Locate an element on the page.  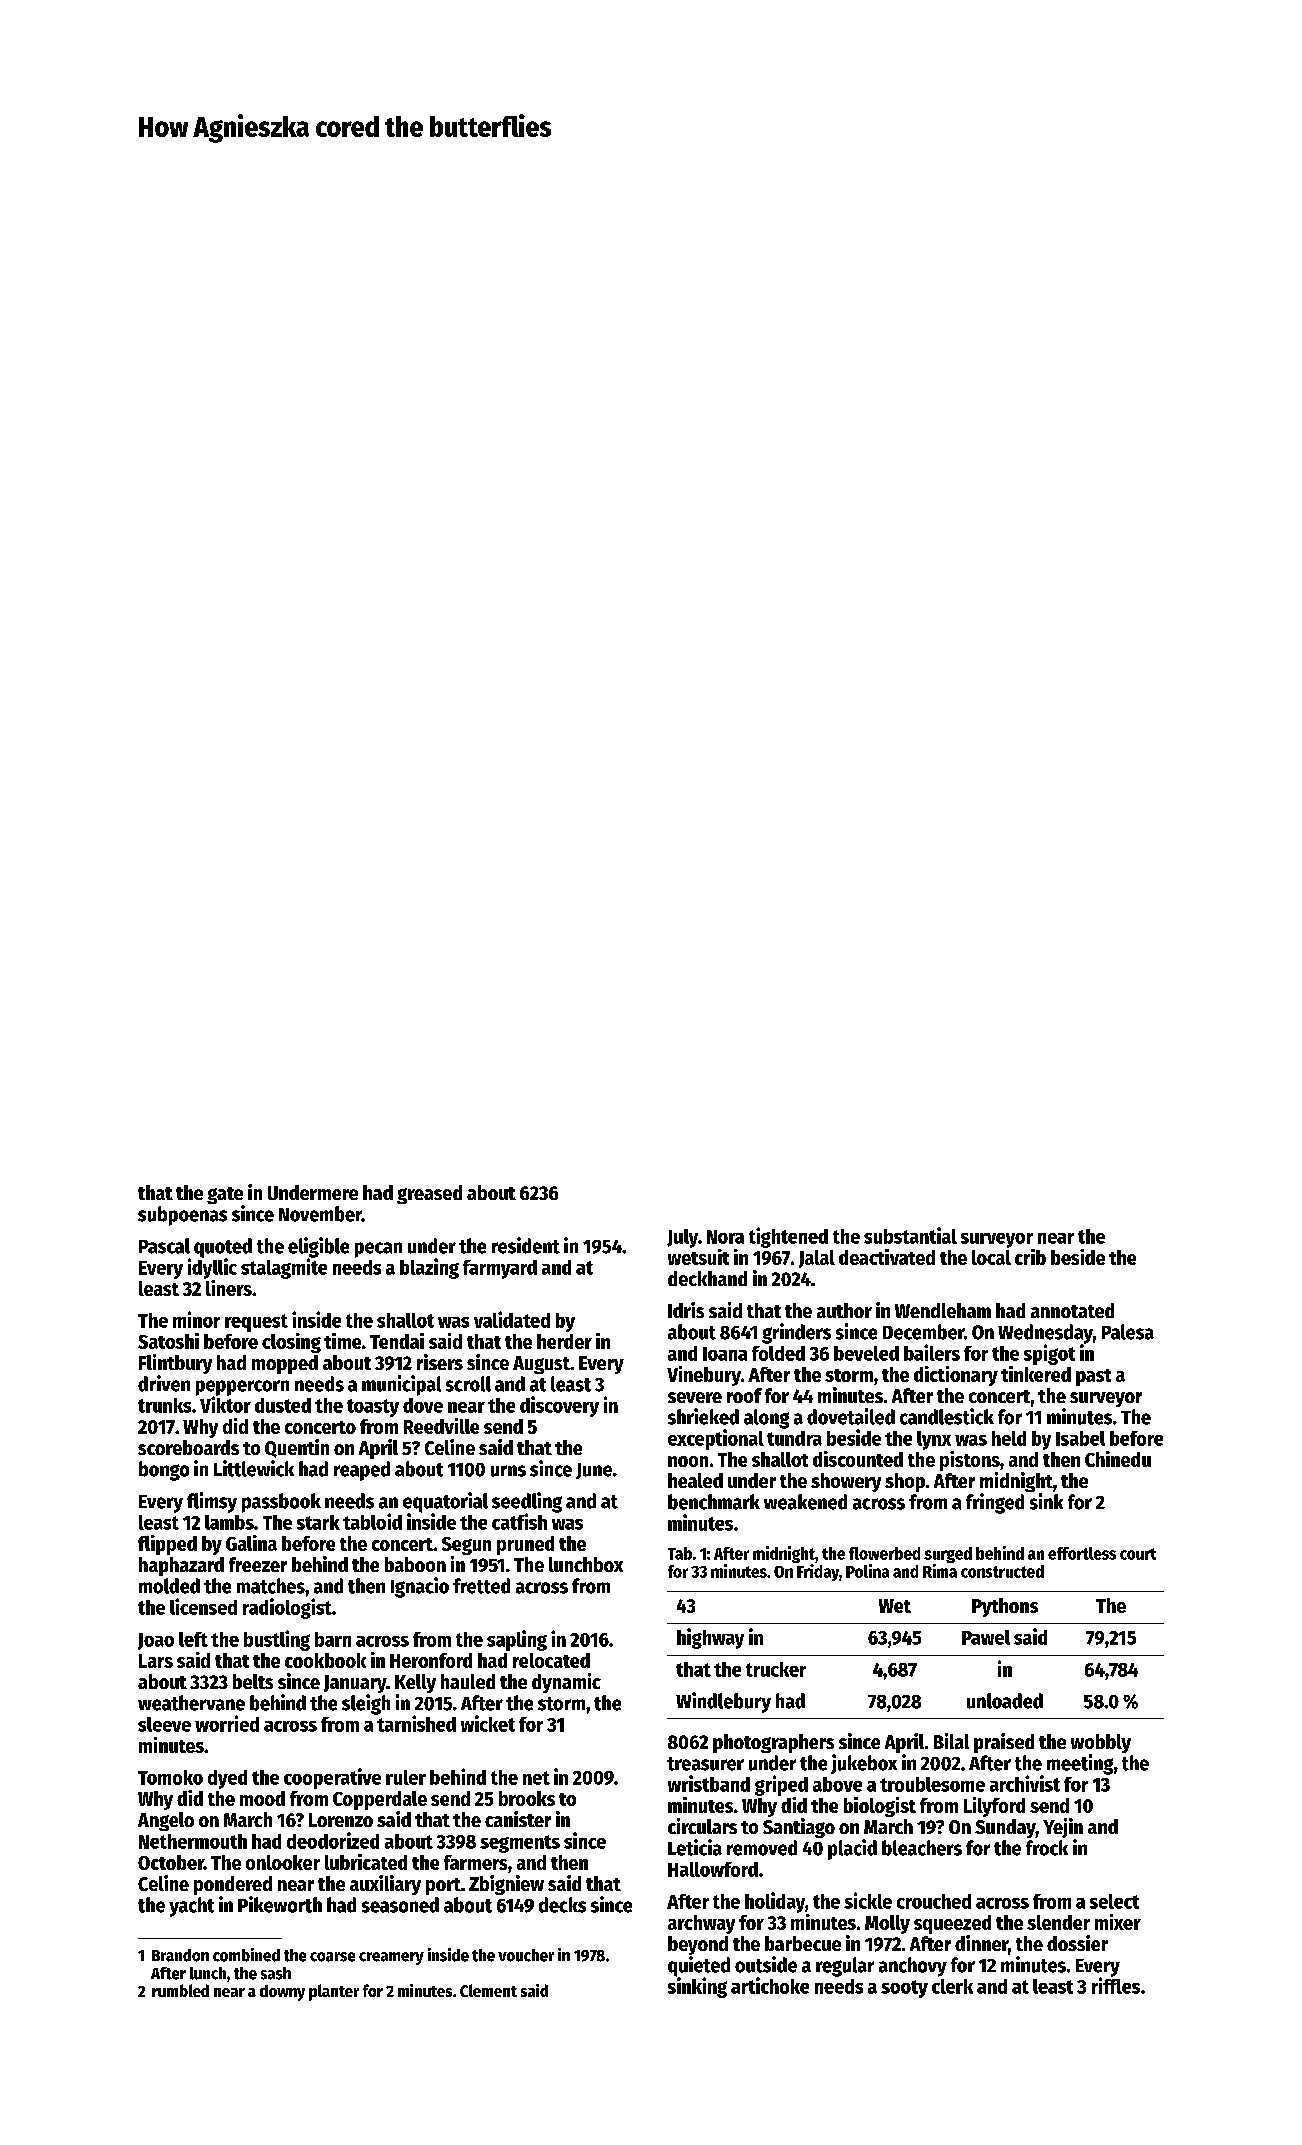
artichoke is located at coordinates (770, 1985).
